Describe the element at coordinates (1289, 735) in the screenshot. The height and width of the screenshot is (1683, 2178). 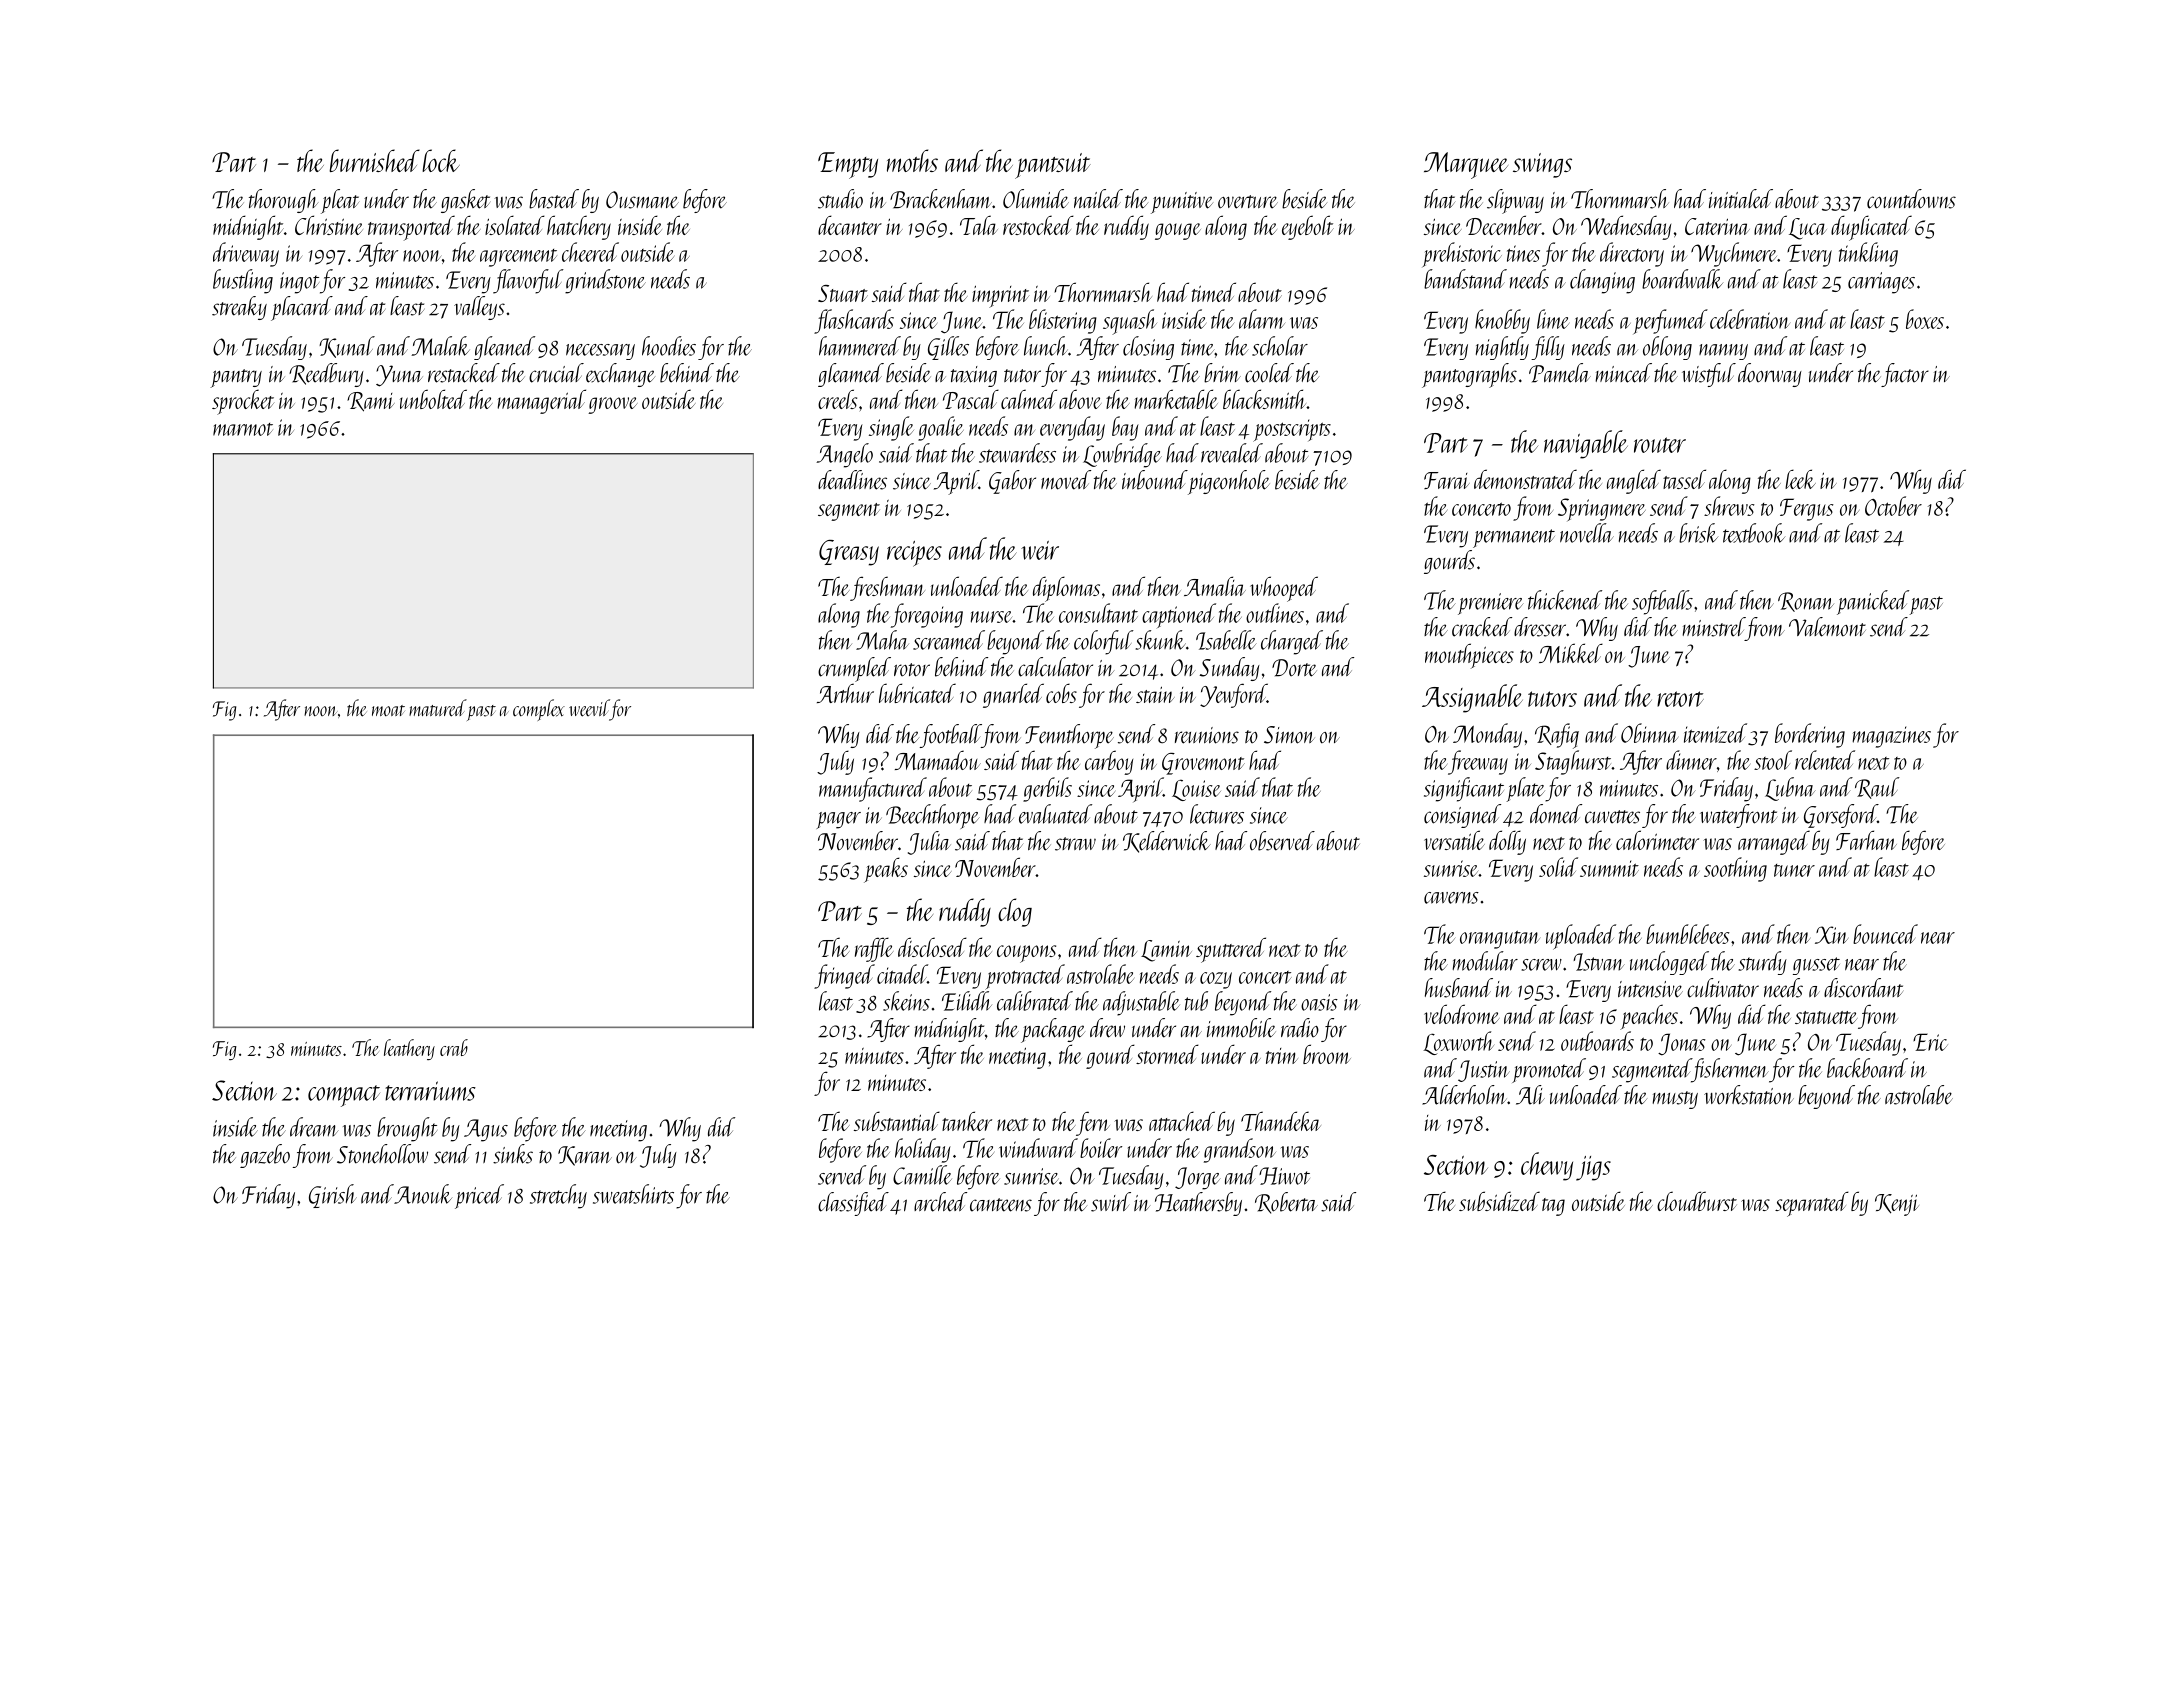
I see `Simon` at that location.
